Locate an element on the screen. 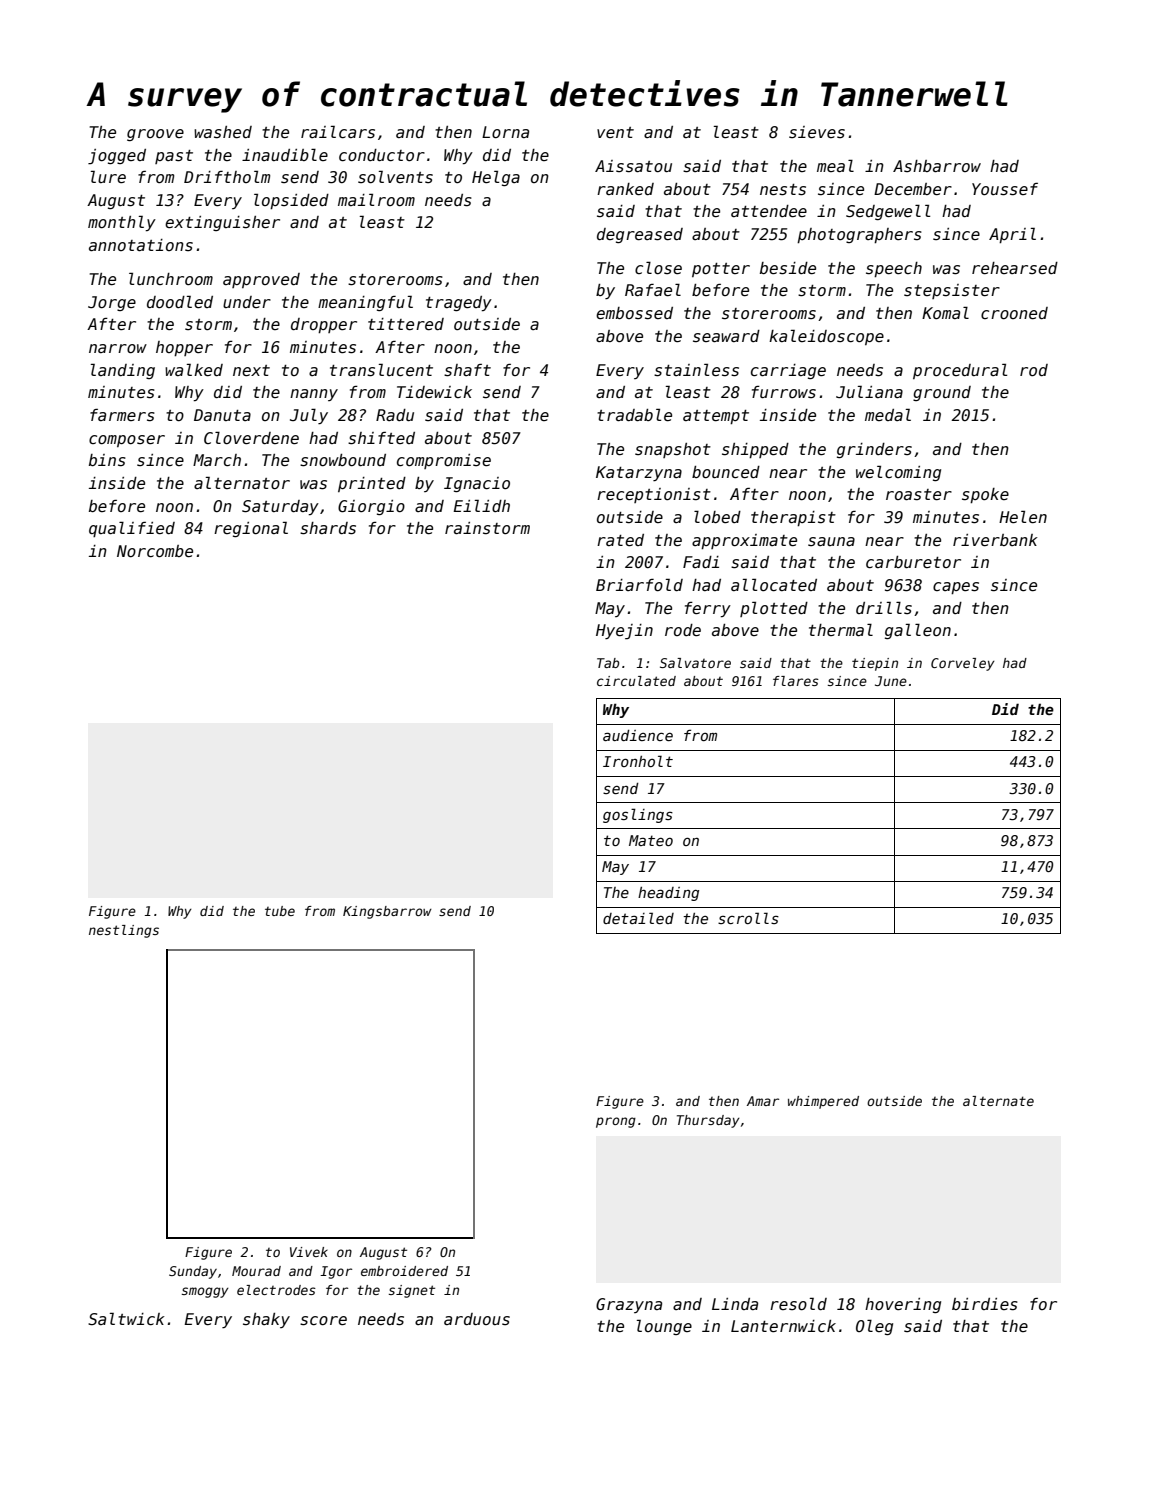  Vivek is located at coordinates (309, 1252).
